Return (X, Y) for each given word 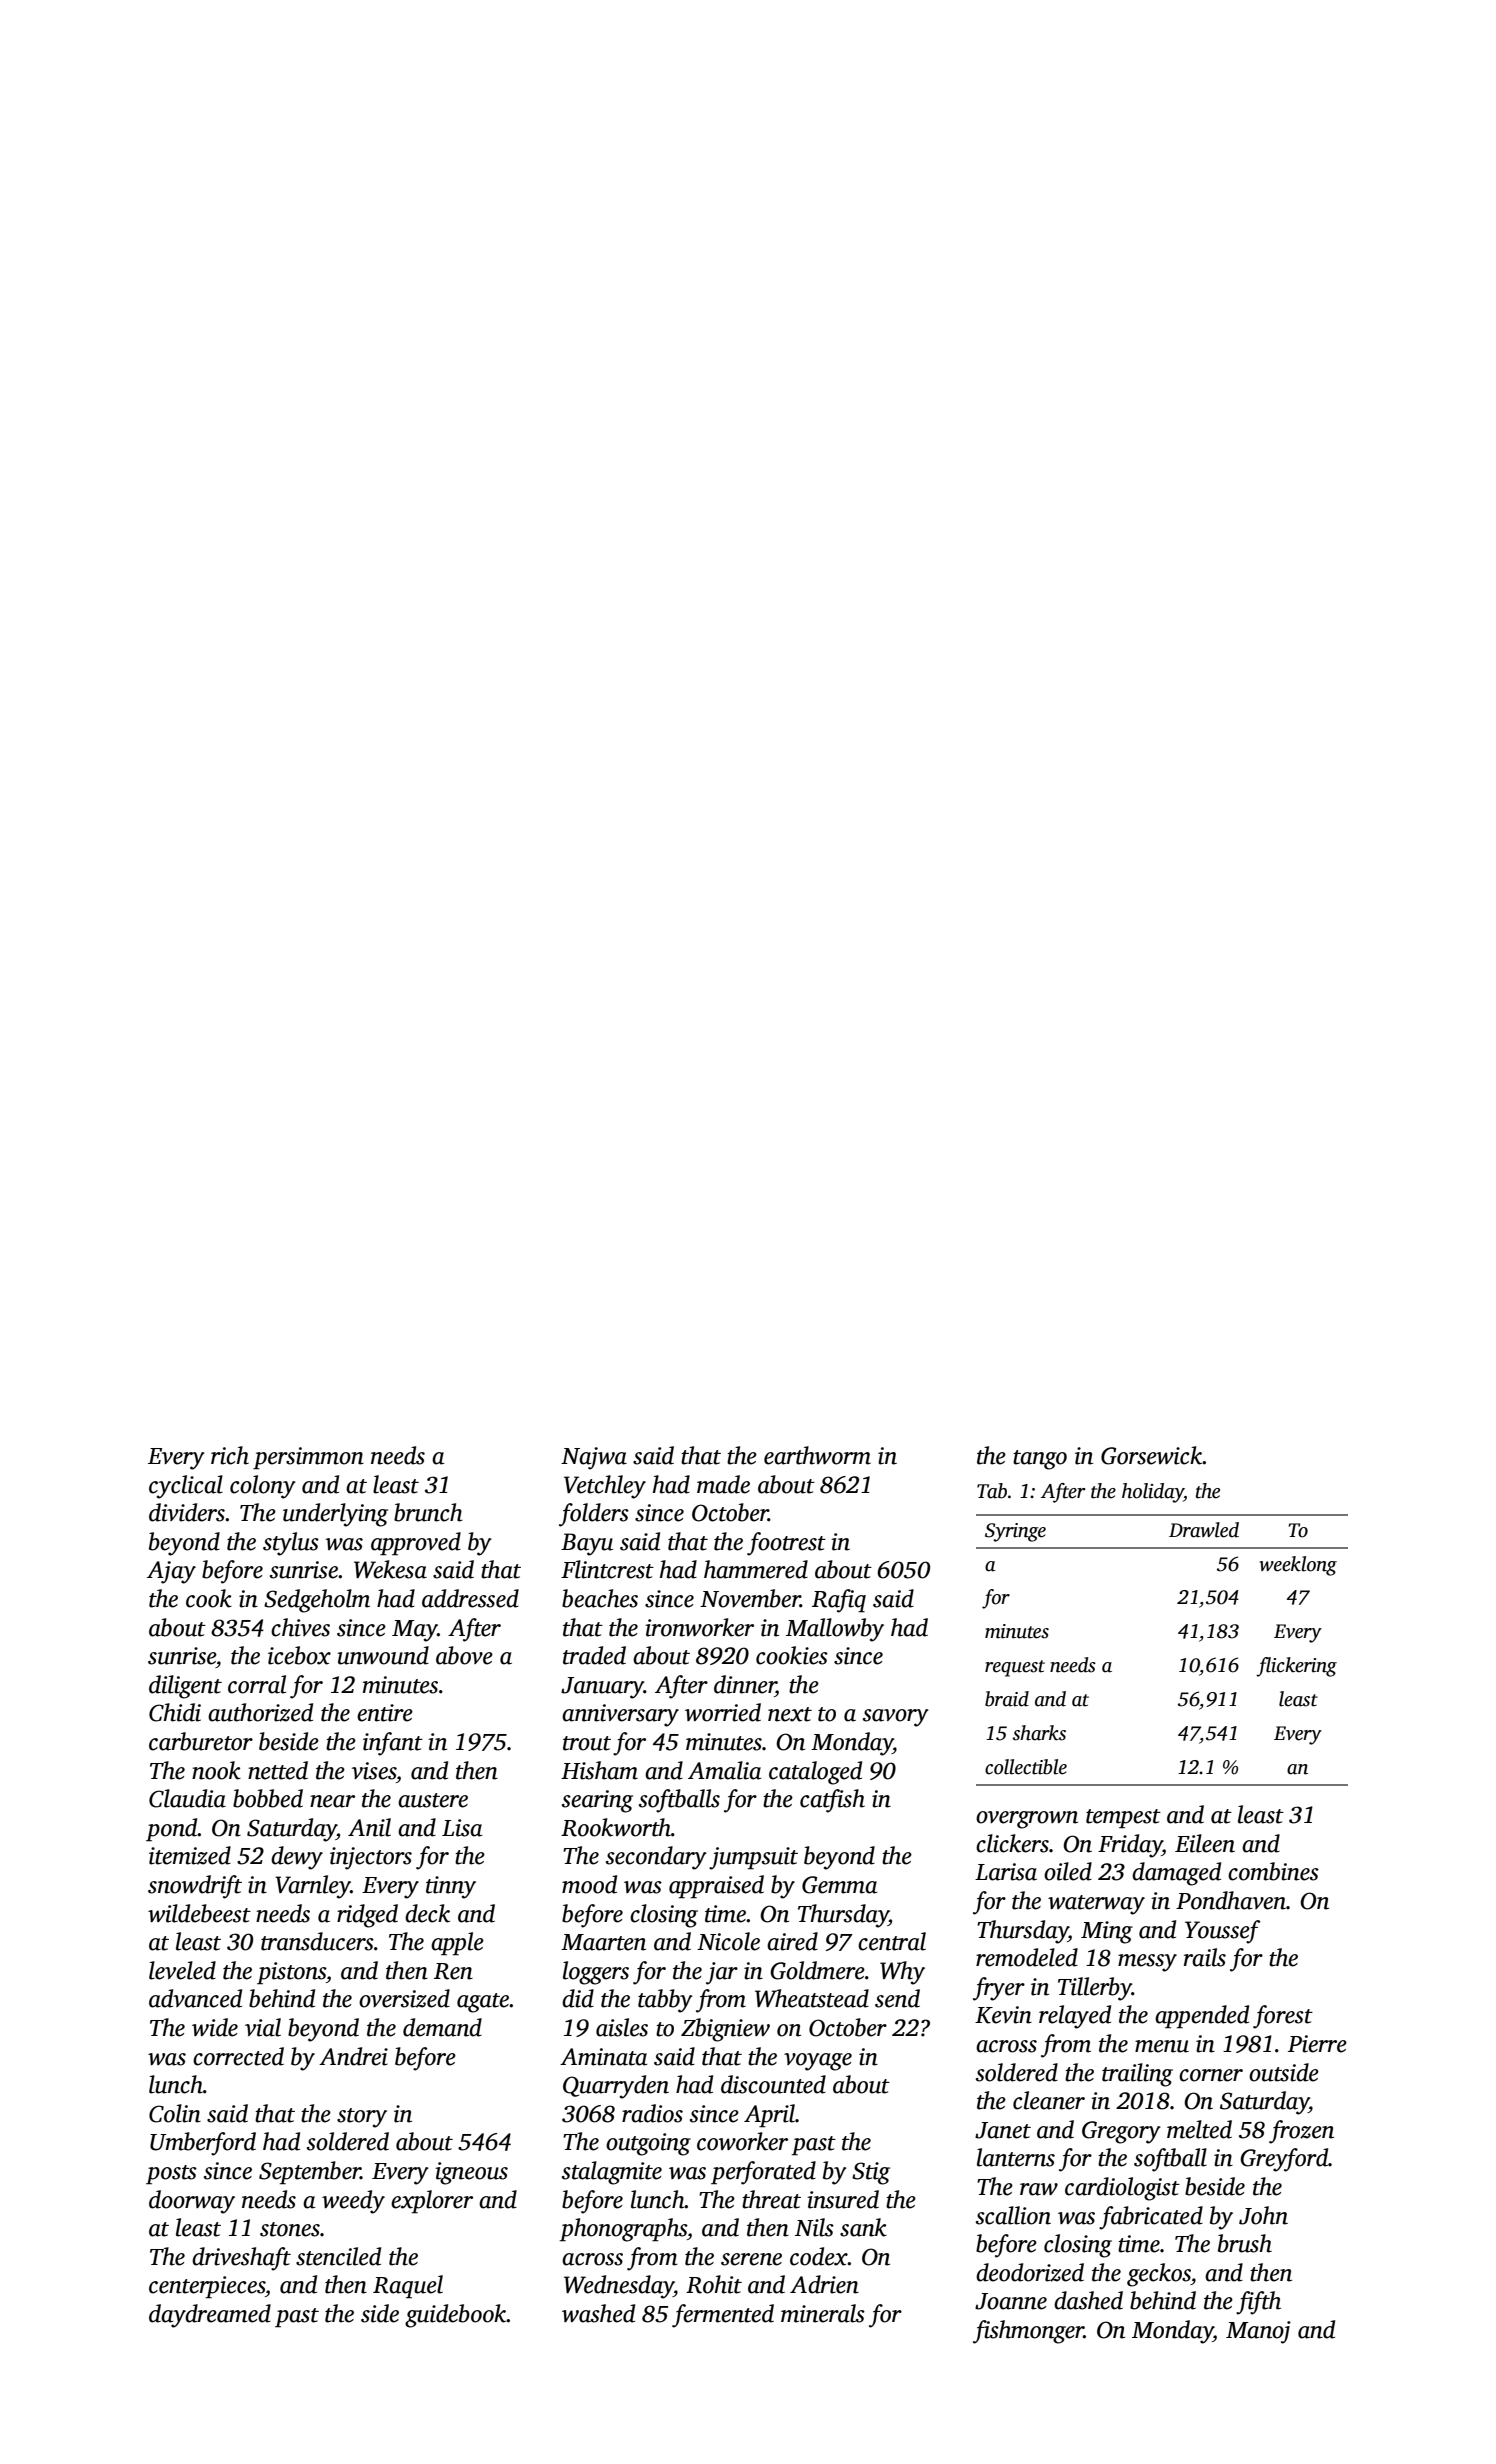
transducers (317, 1941)
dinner (745, 1685)
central (892, 1941)
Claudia (187, 1798)
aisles (622, 2027)
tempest (1123, 1819)
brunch (428, 1512)
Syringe (1015, 1532)
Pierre (1317, 2044)
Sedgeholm (317, 1601)
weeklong (1298, 1566)
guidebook (456, 2316)
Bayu (587, 1544)
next (790, 1714)
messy (1147, 1963)
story (362, 2118)
